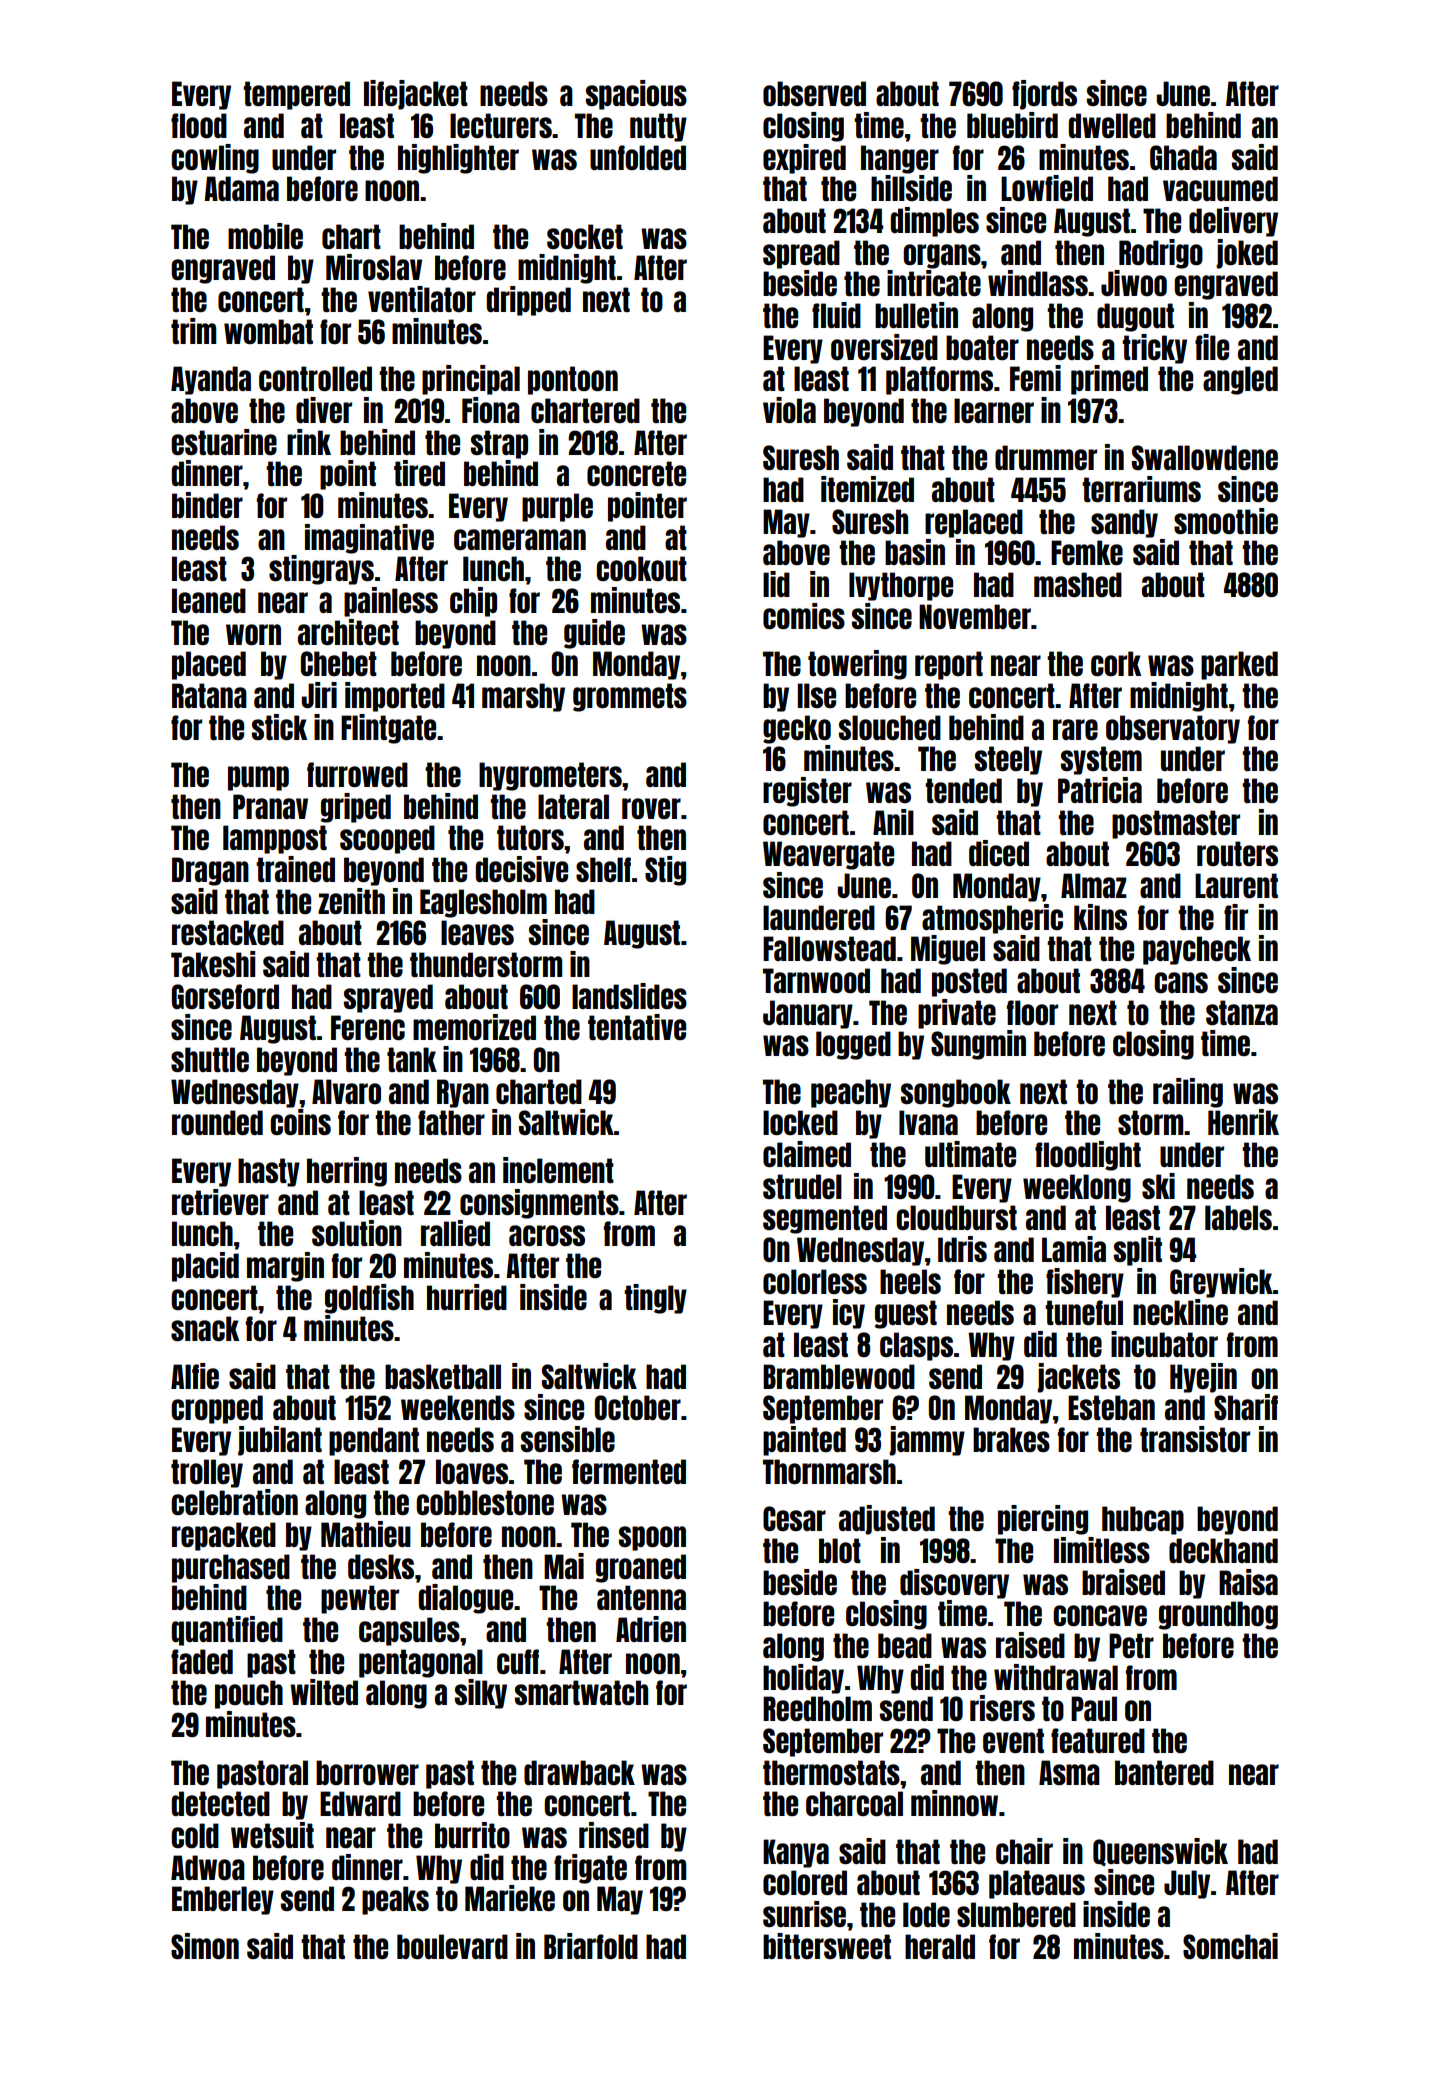 This document has height=2100, width=1450. Describe the element at coordinates (557, 507) in the document. I see `purple` at that location.
